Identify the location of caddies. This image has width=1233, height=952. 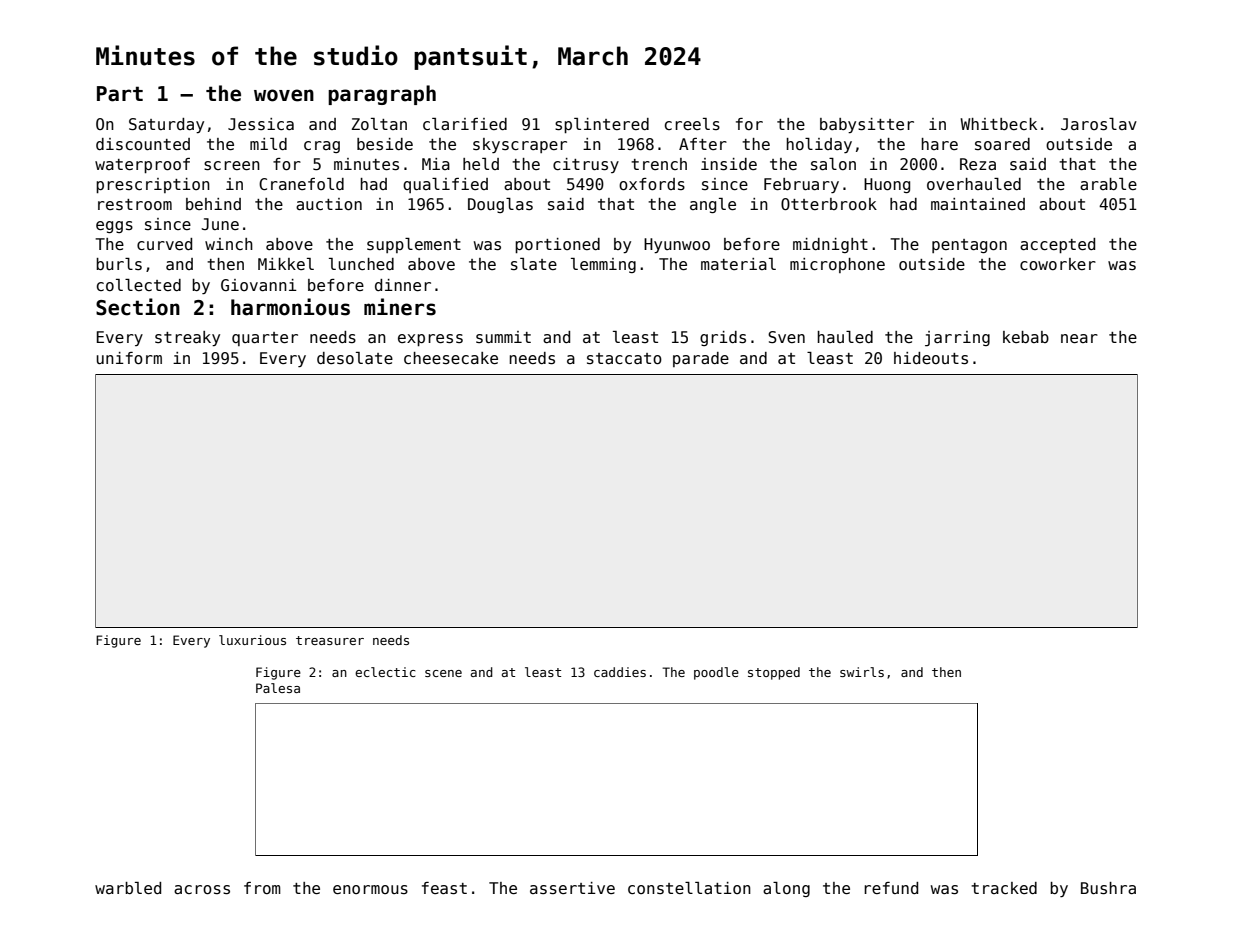
(620, 672).
